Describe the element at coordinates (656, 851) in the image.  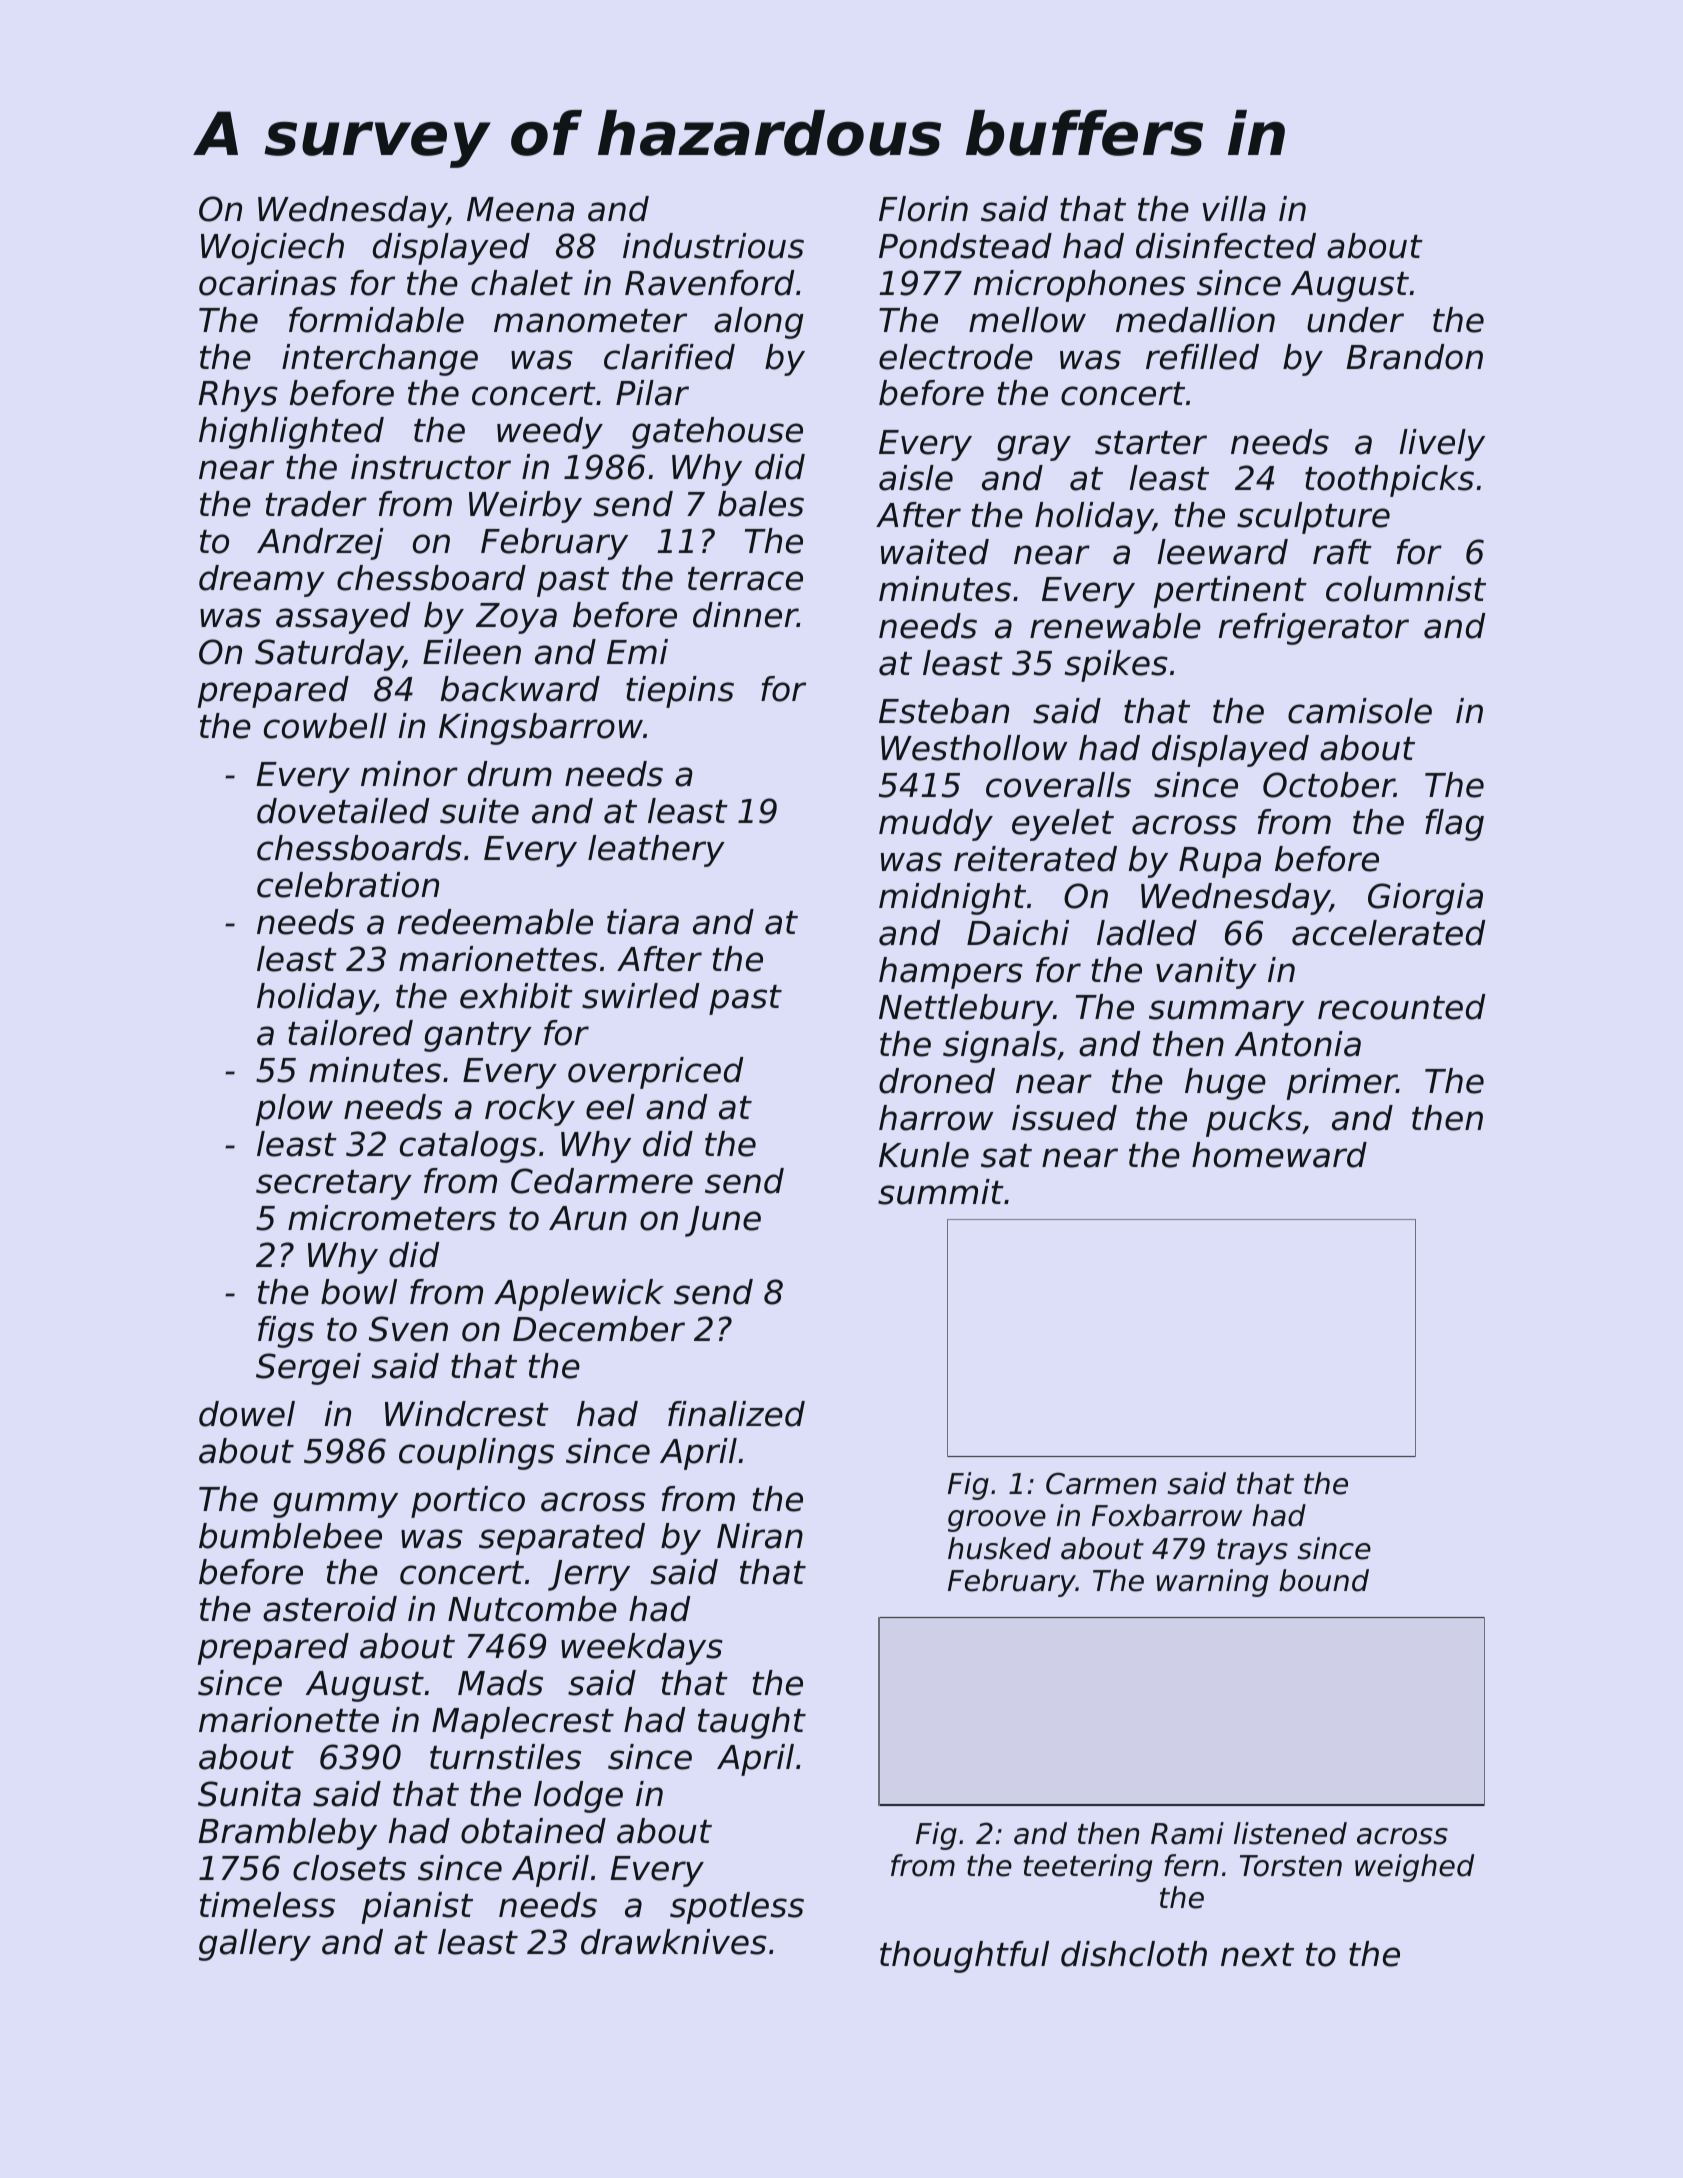
I see `leathery` at that location.
